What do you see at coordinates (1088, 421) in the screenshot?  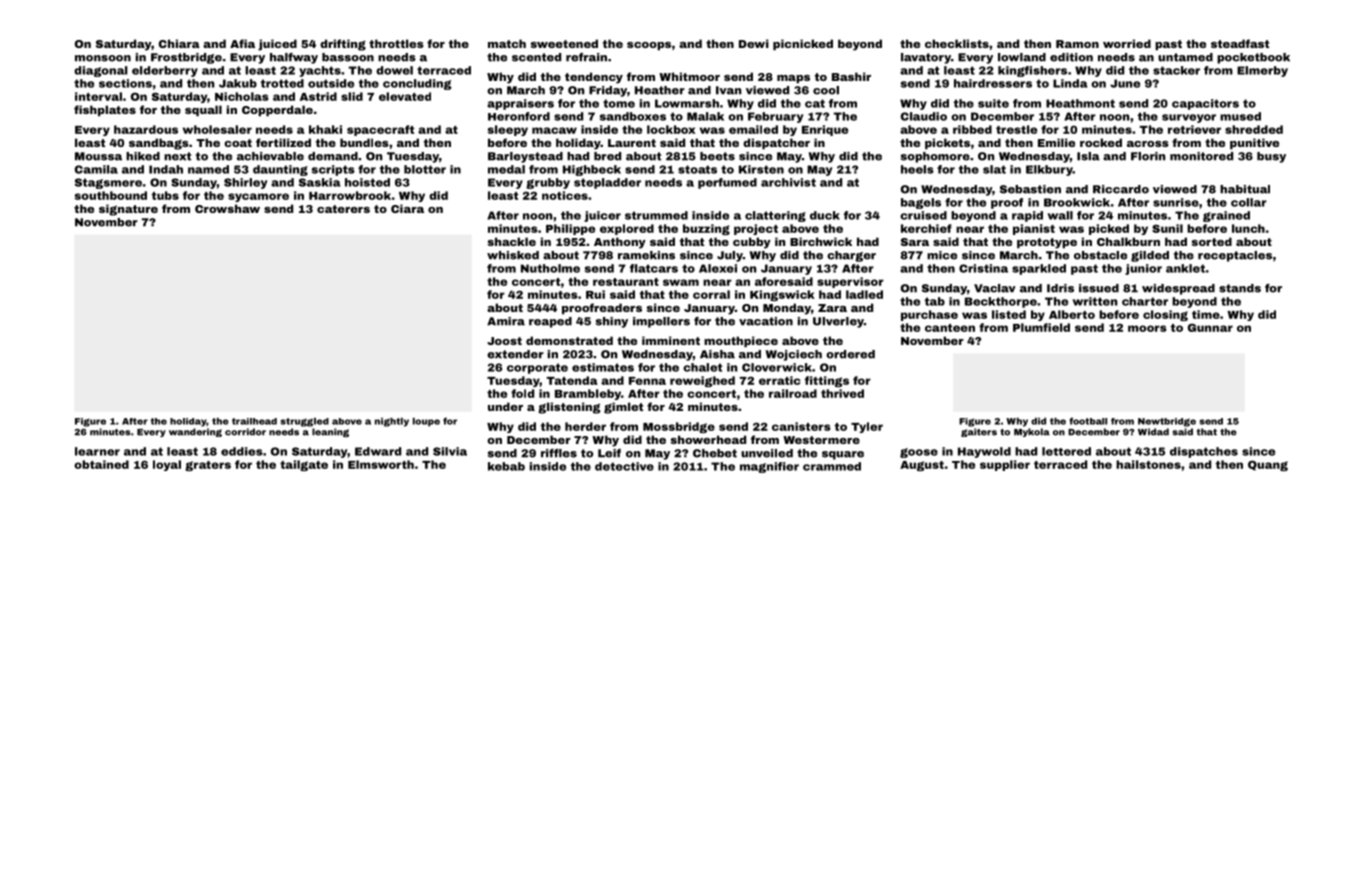 I see `football` at bounding box center [1088, 421].
